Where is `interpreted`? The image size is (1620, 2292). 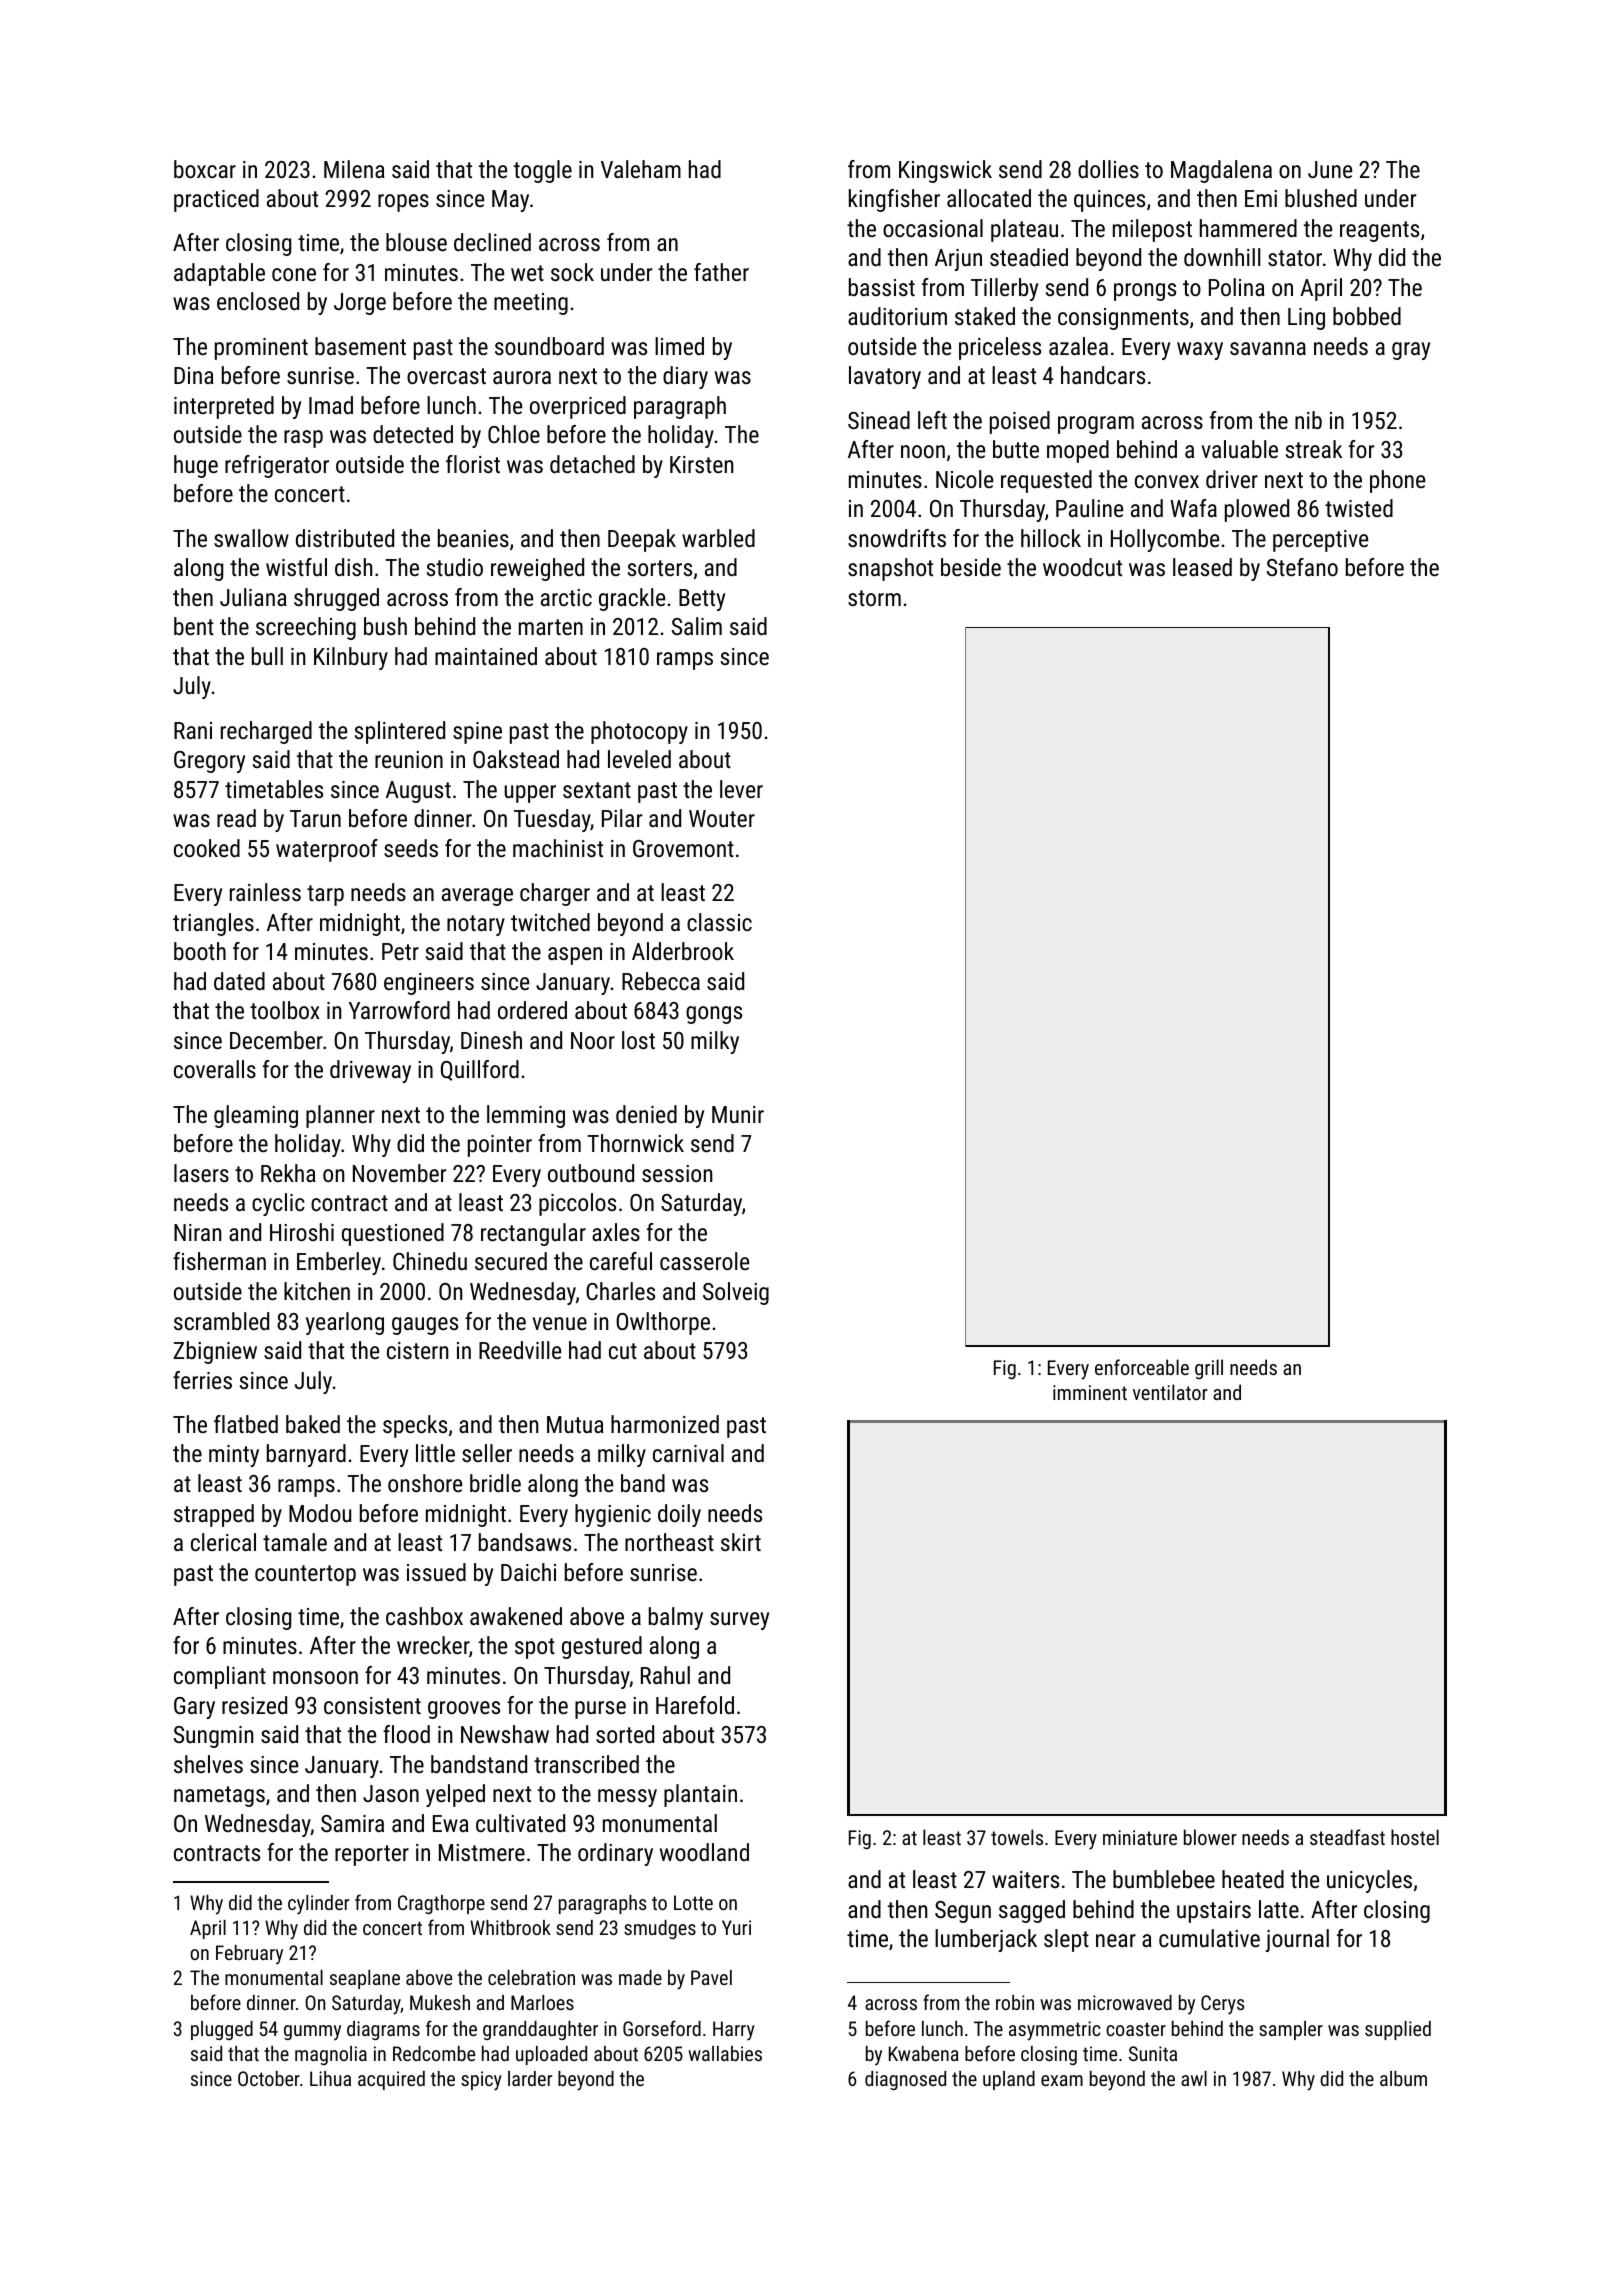 interpreted is located at coordinates (224, 407).
